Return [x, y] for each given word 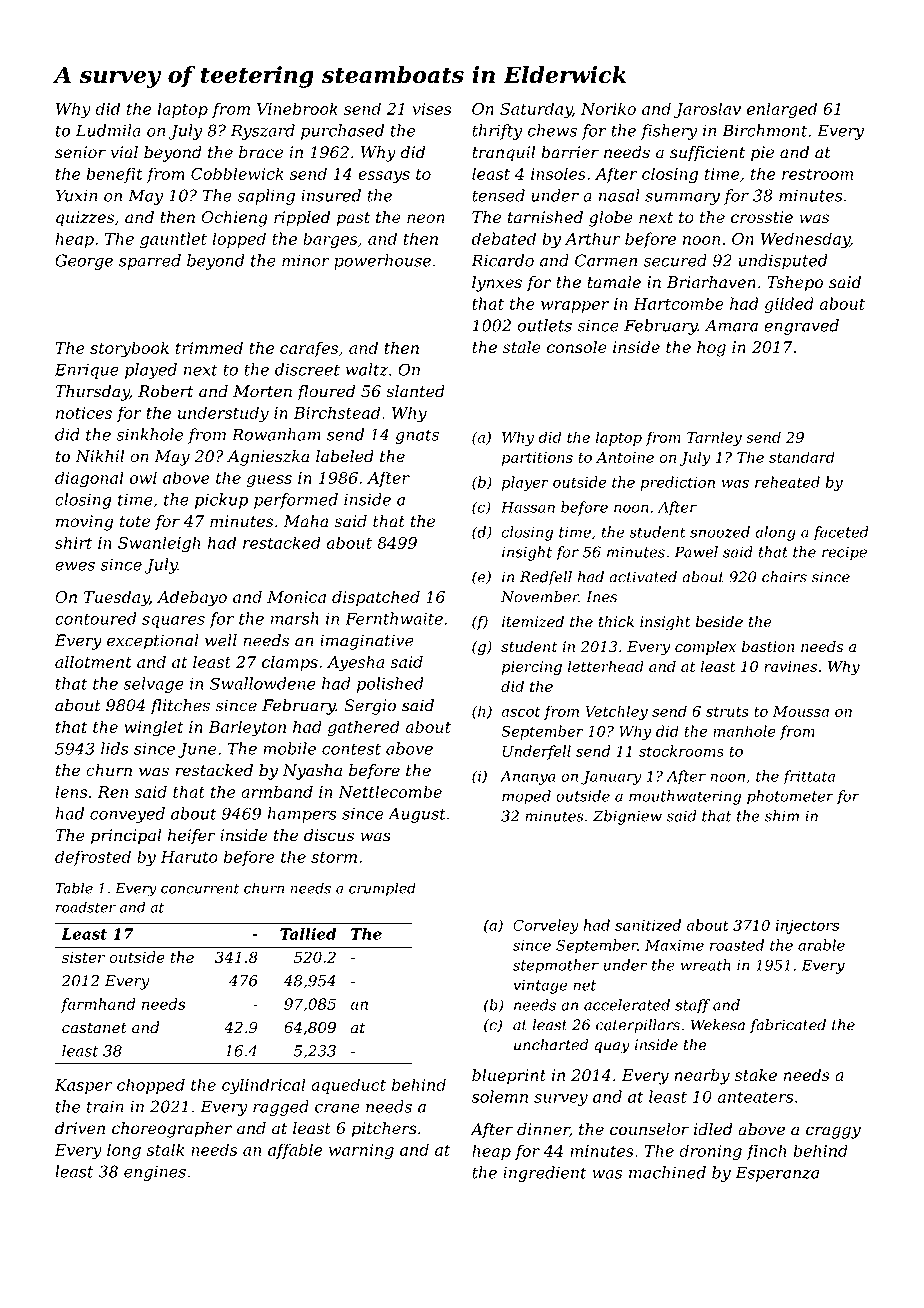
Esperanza [777, 1174]
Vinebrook [297, 108]
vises [432, 109]
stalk [165, 1149]
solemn [500, 1096]
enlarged [782, 110]
